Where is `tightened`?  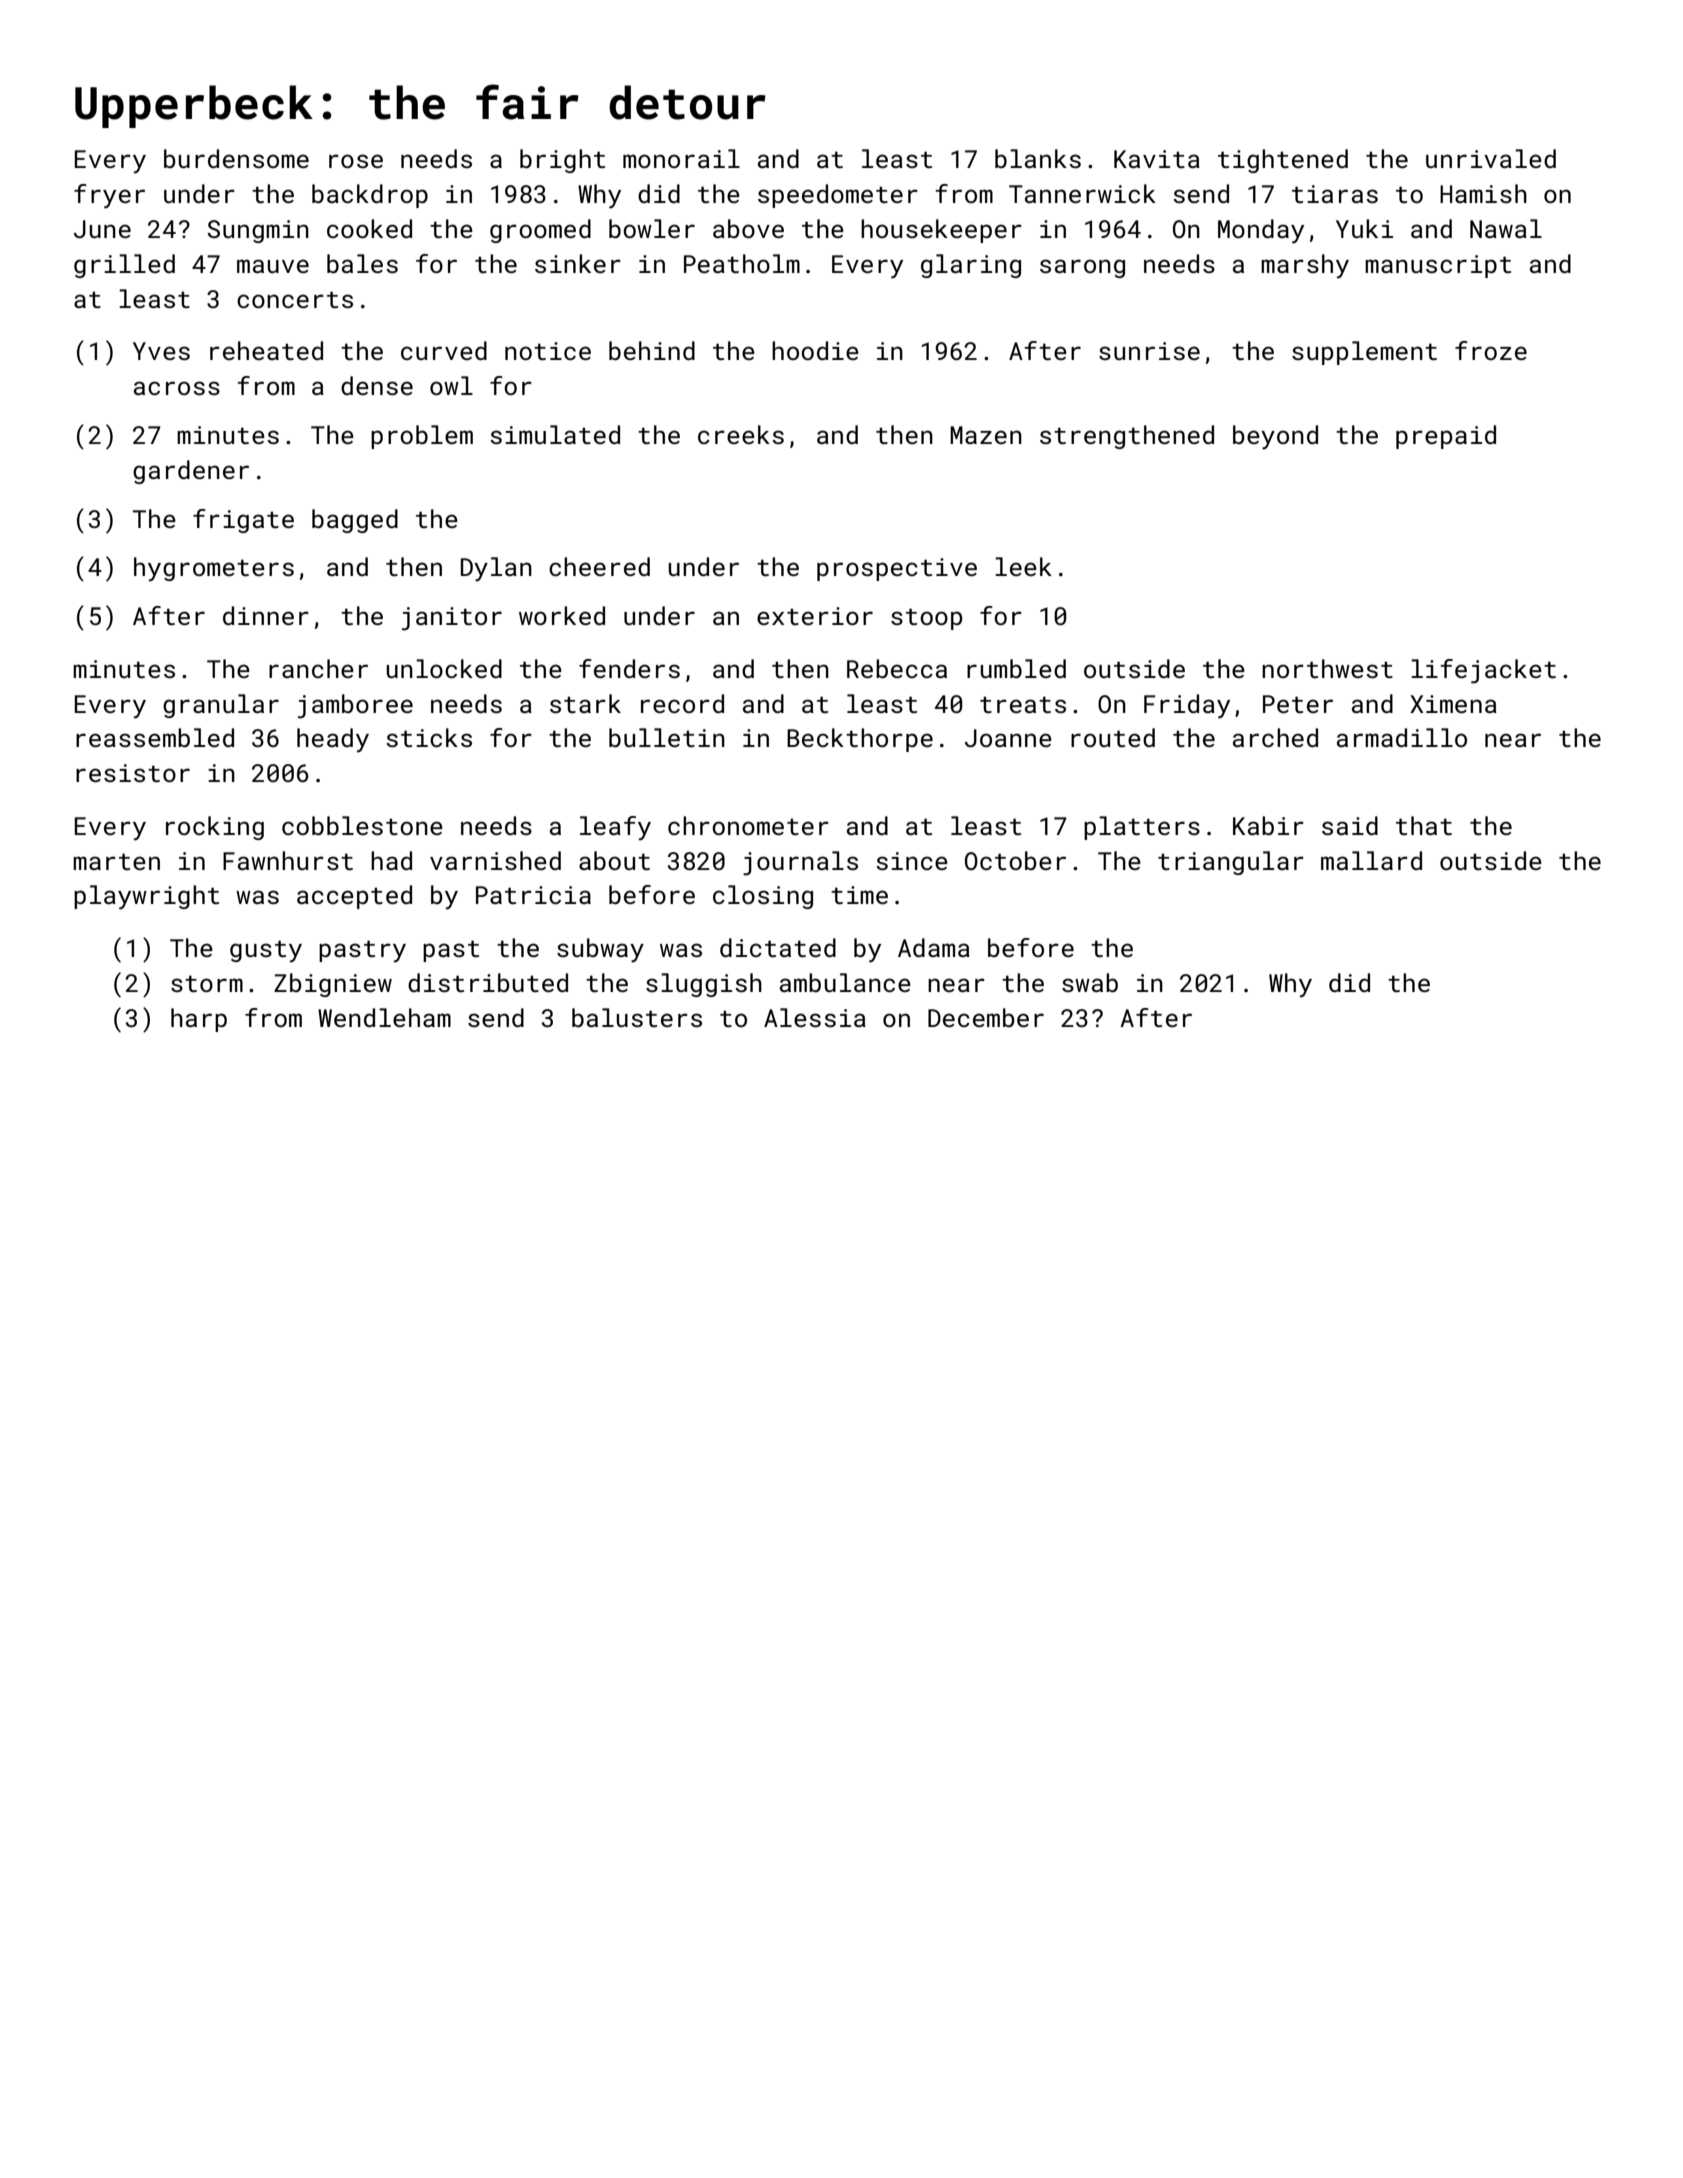
tightened is located at coordinates (1283, 161).
